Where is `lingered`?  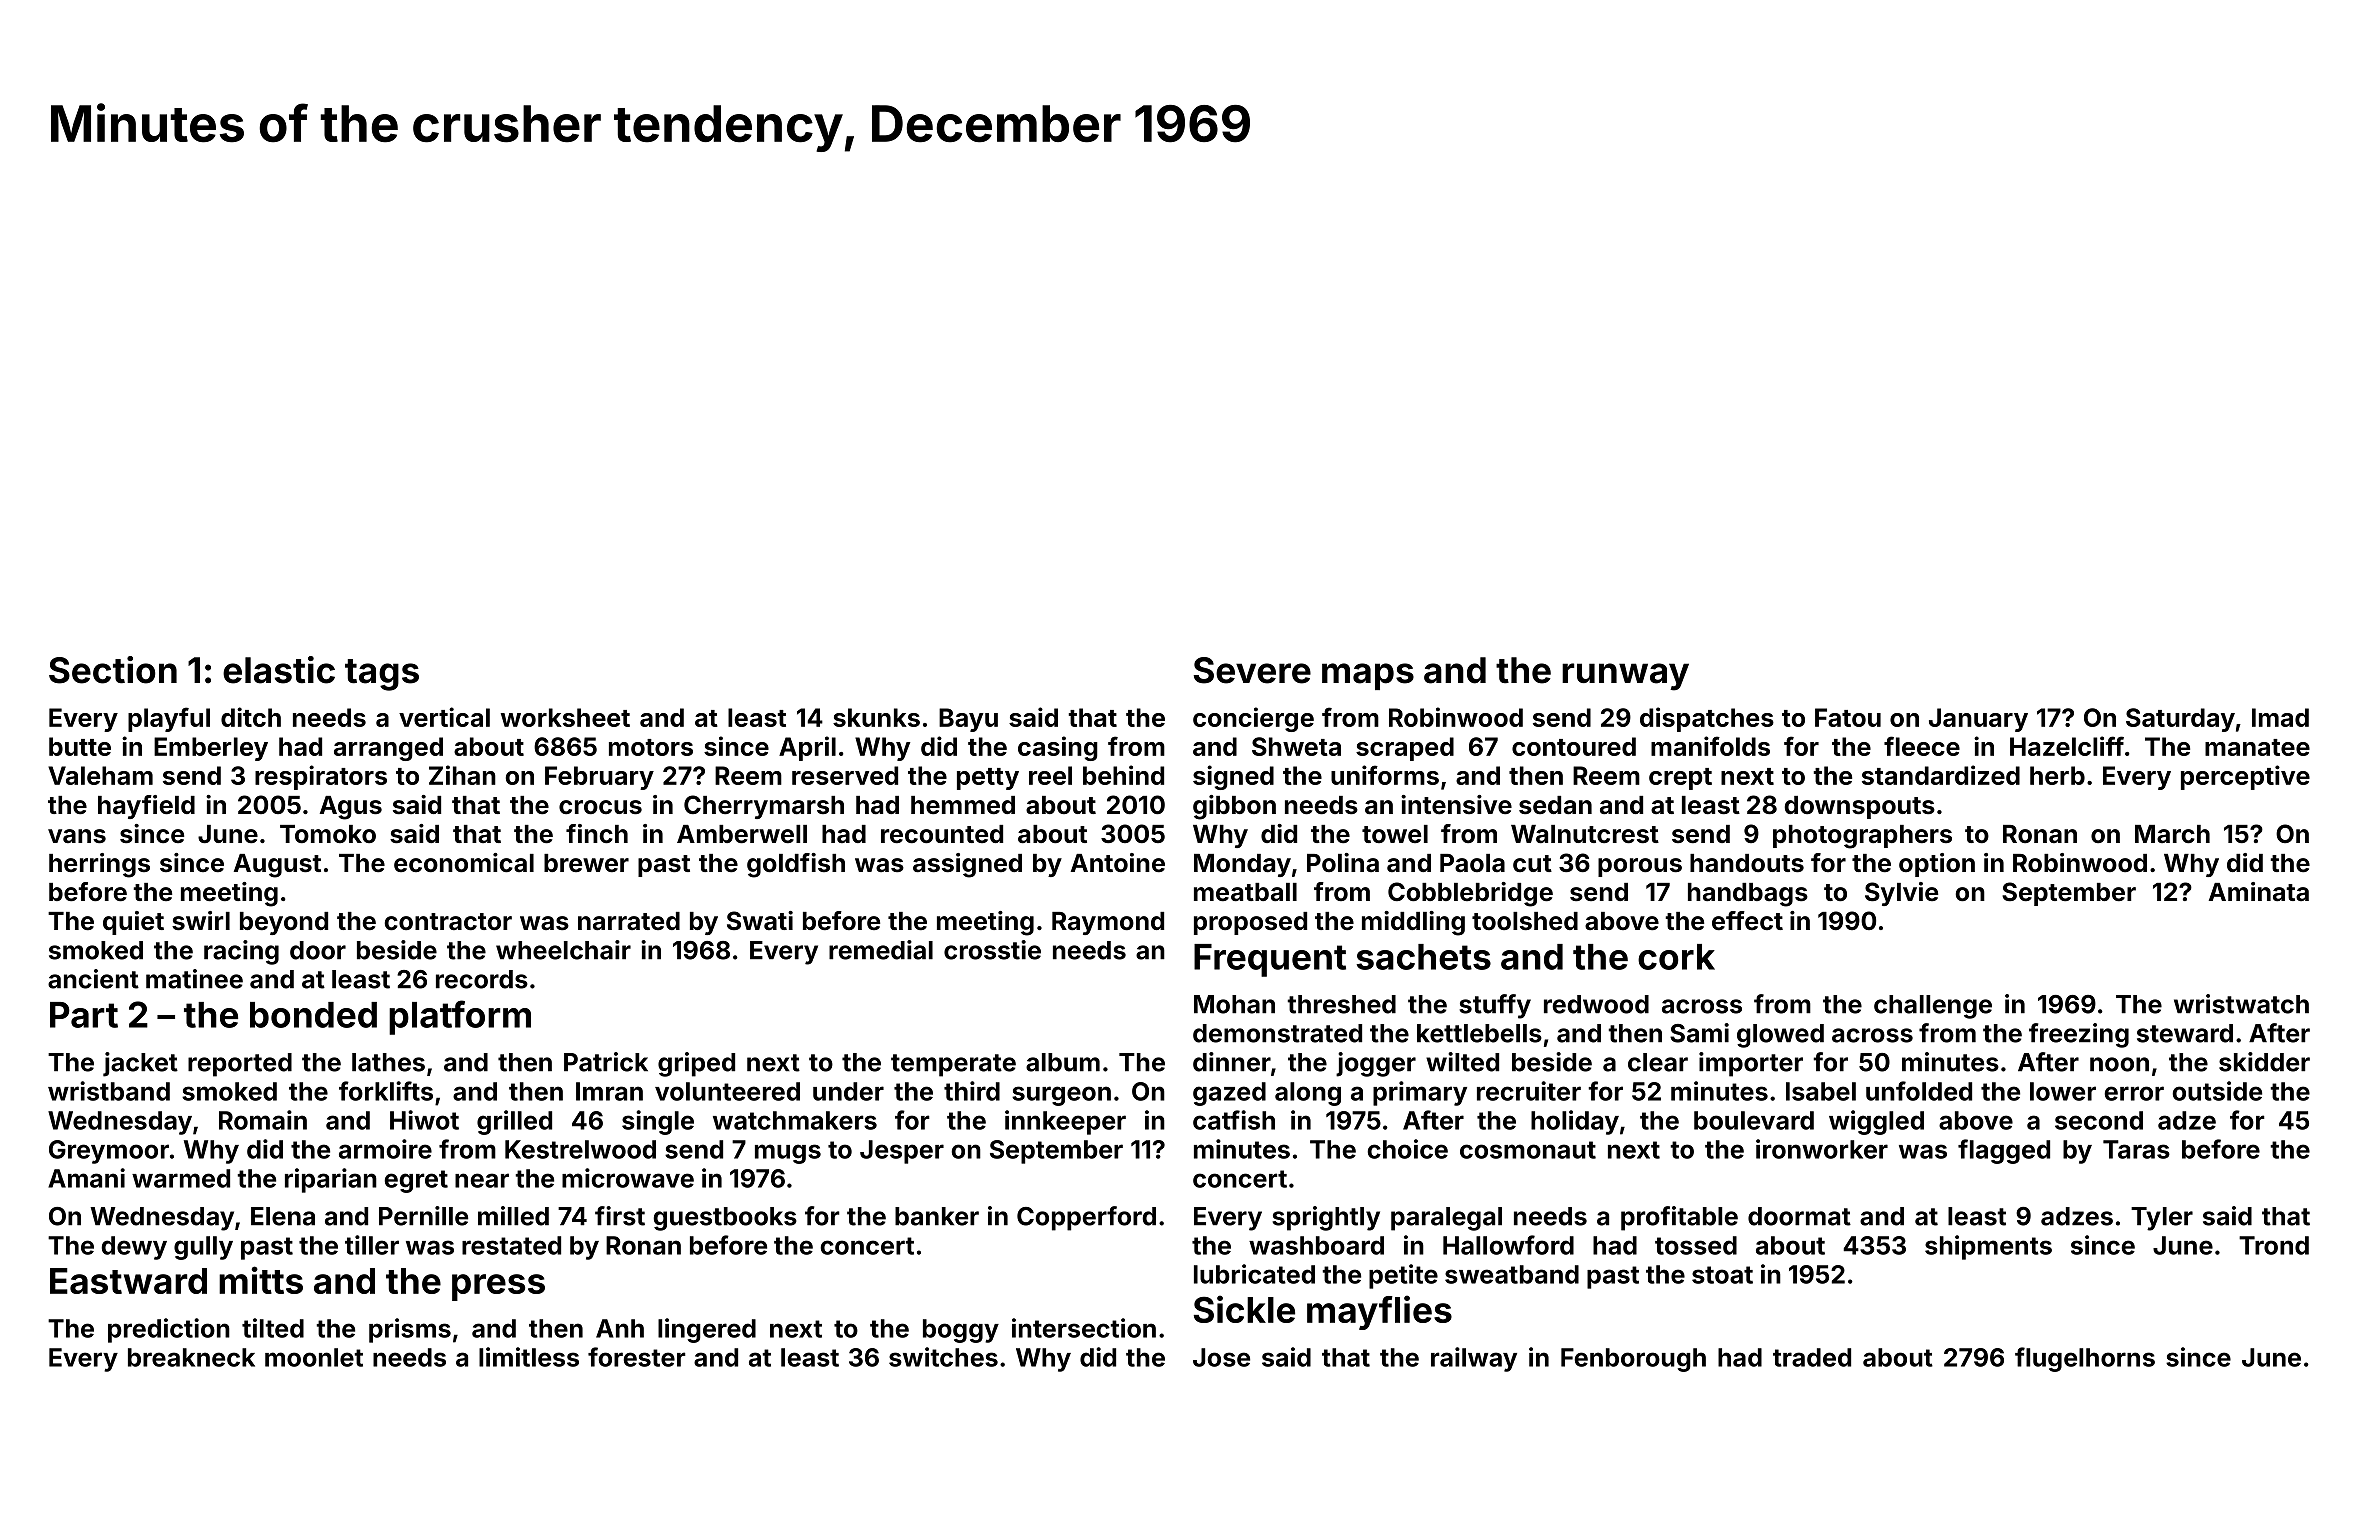
lingered is located at coordinates (707, 1330).
